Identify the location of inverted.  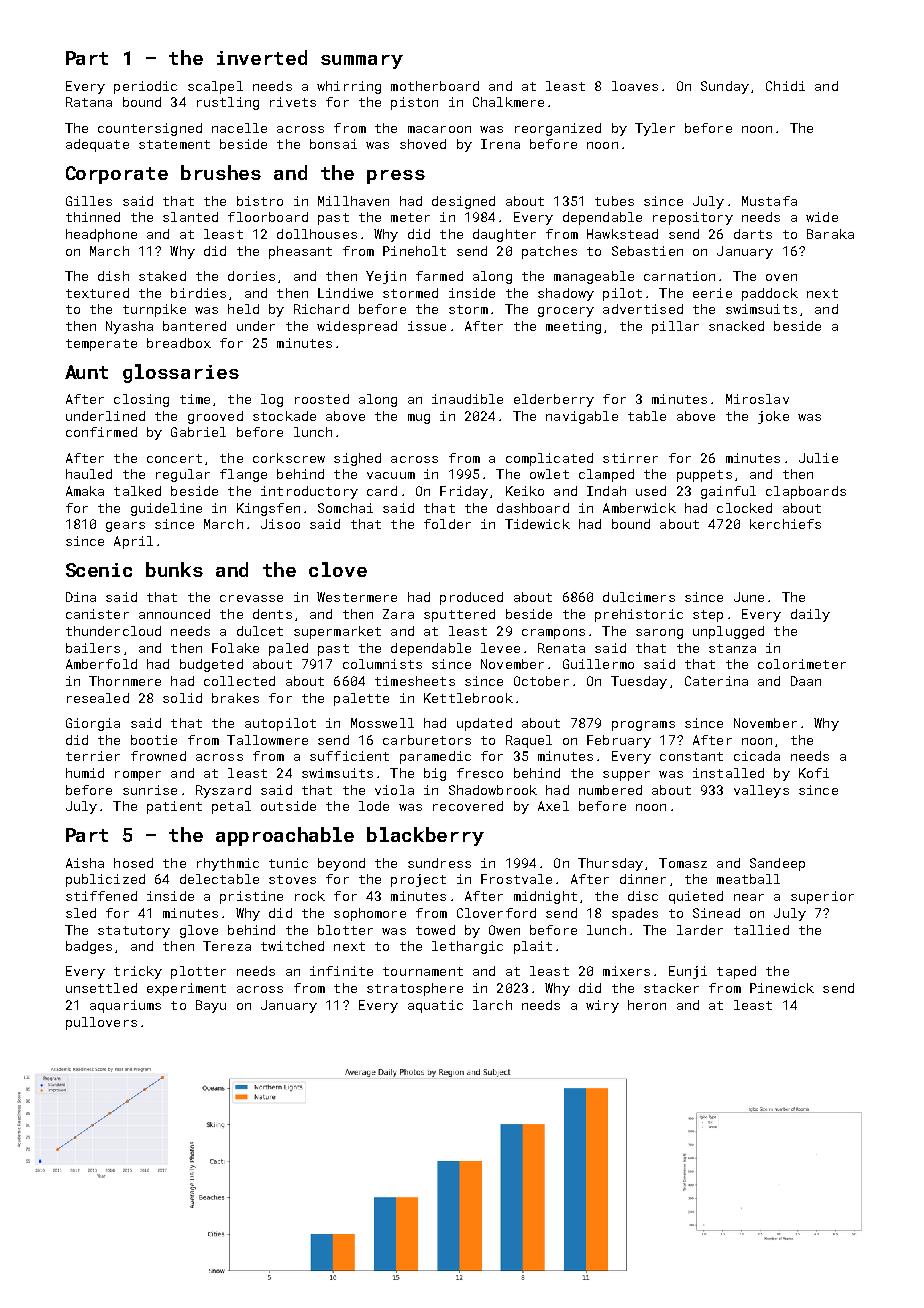
(262, 57).
